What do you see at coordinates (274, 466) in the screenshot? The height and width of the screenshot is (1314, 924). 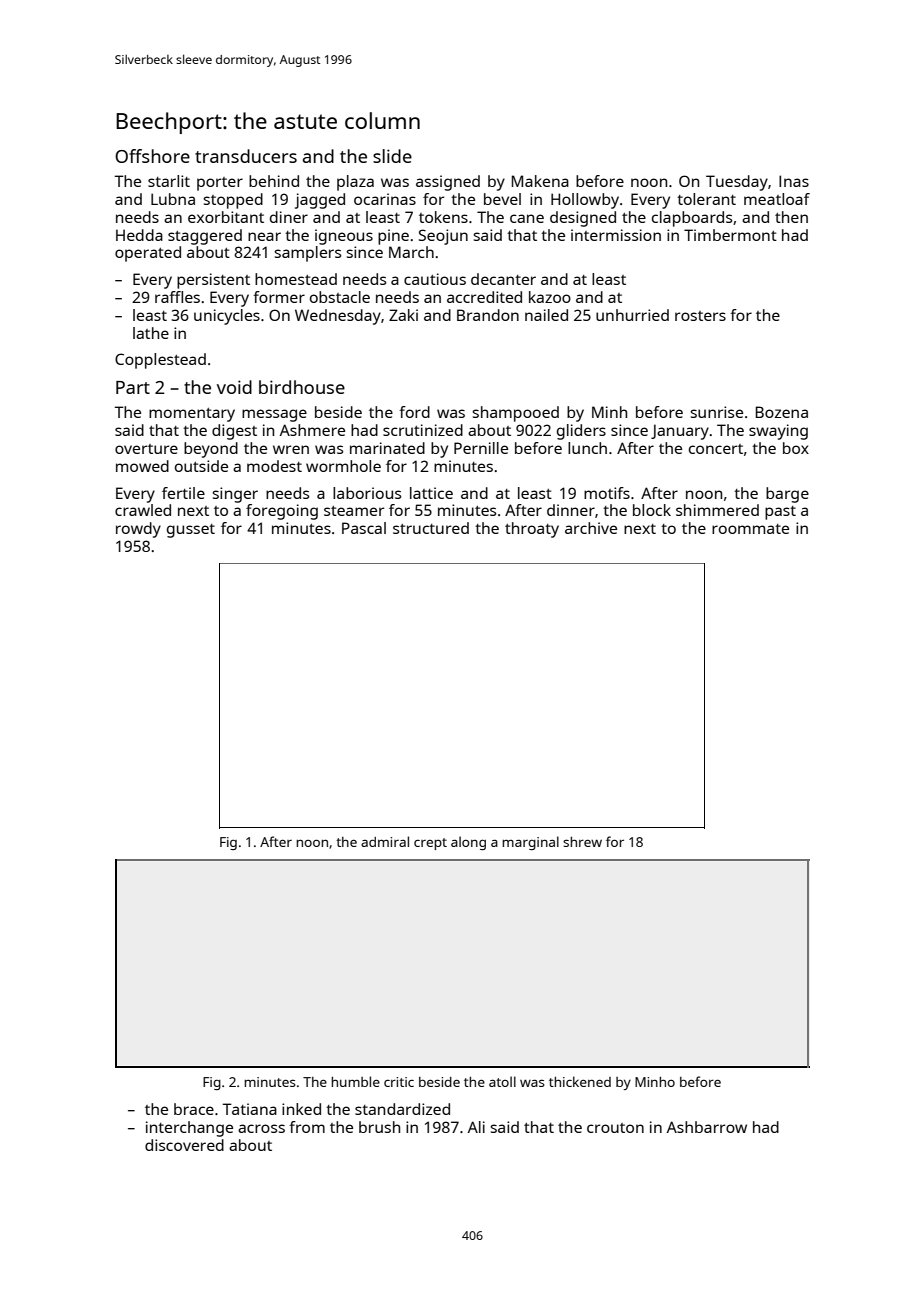 I see `modest` at bounding box center [274, 466].
